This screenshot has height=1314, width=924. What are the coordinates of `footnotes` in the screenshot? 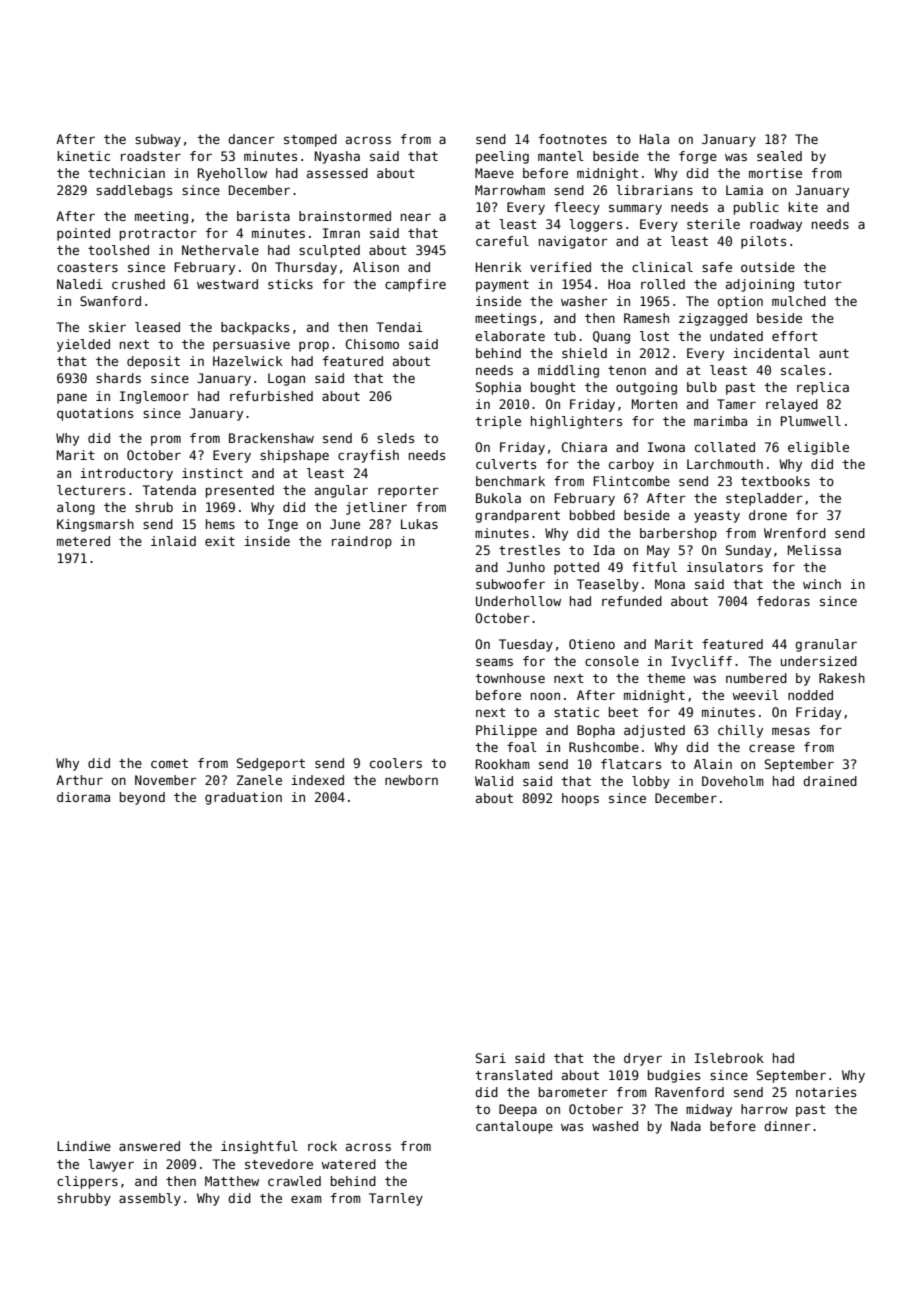 It's located at (573, 139).
